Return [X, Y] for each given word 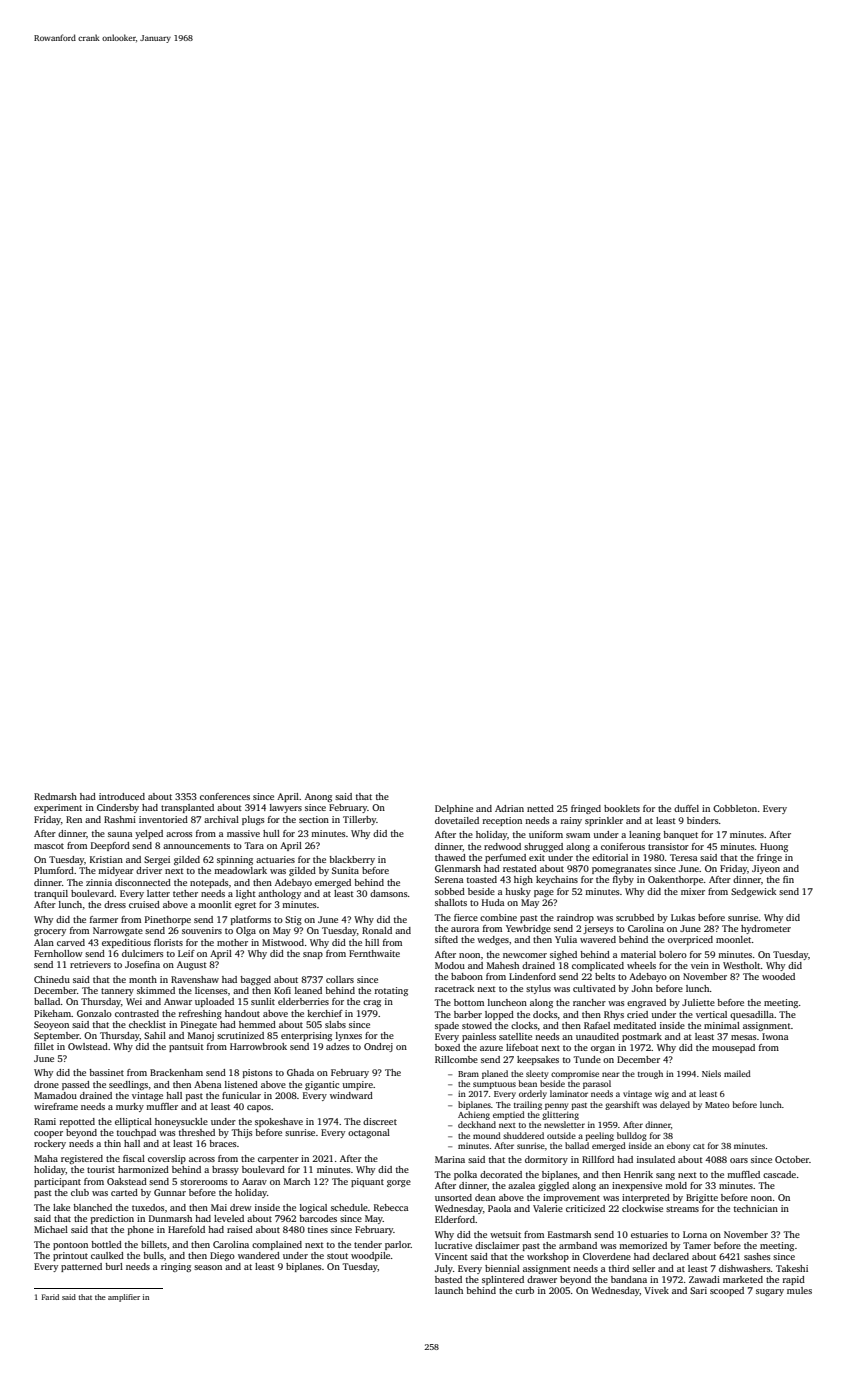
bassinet [106, 1072]
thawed [450, 857]
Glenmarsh [458, 868]
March [297, 1181]
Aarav [254, 1181]
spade [447, 1026]
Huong [774, 847]
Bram [468, 1074]
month [143, 979]
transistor [668, 846]
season [208, 1267]
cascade [779, 1174]
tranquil [51, 894]
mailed [737, 1073]
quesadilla [752, 1015]
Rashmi [120, 819]
